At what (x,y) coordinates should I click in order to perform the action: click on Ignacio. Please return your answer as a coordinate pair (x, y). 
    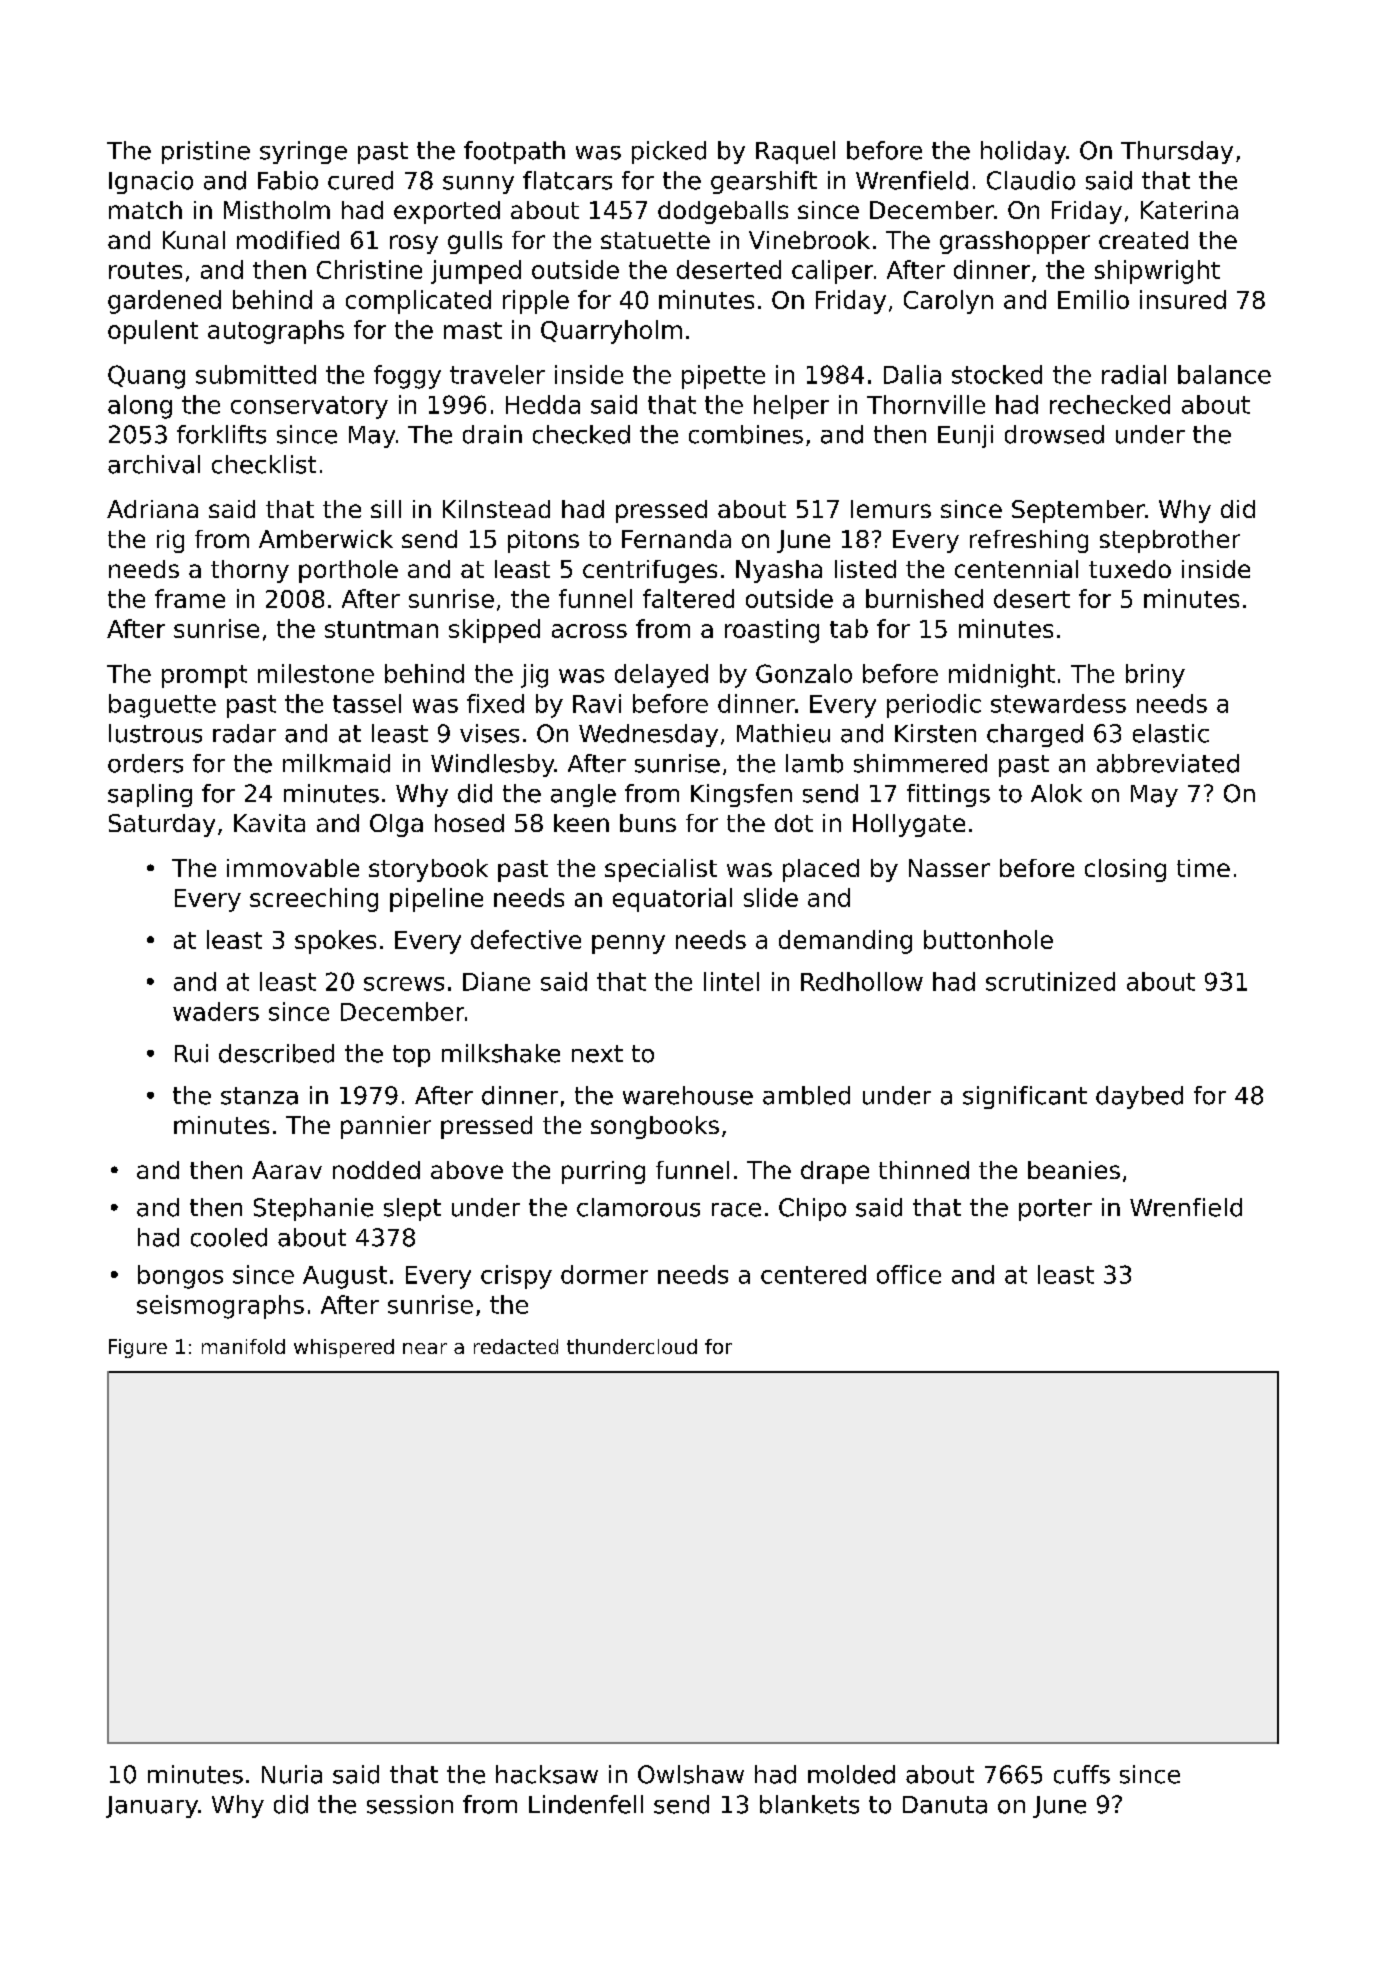
    Looking at the image, I should click on (151, 182).
